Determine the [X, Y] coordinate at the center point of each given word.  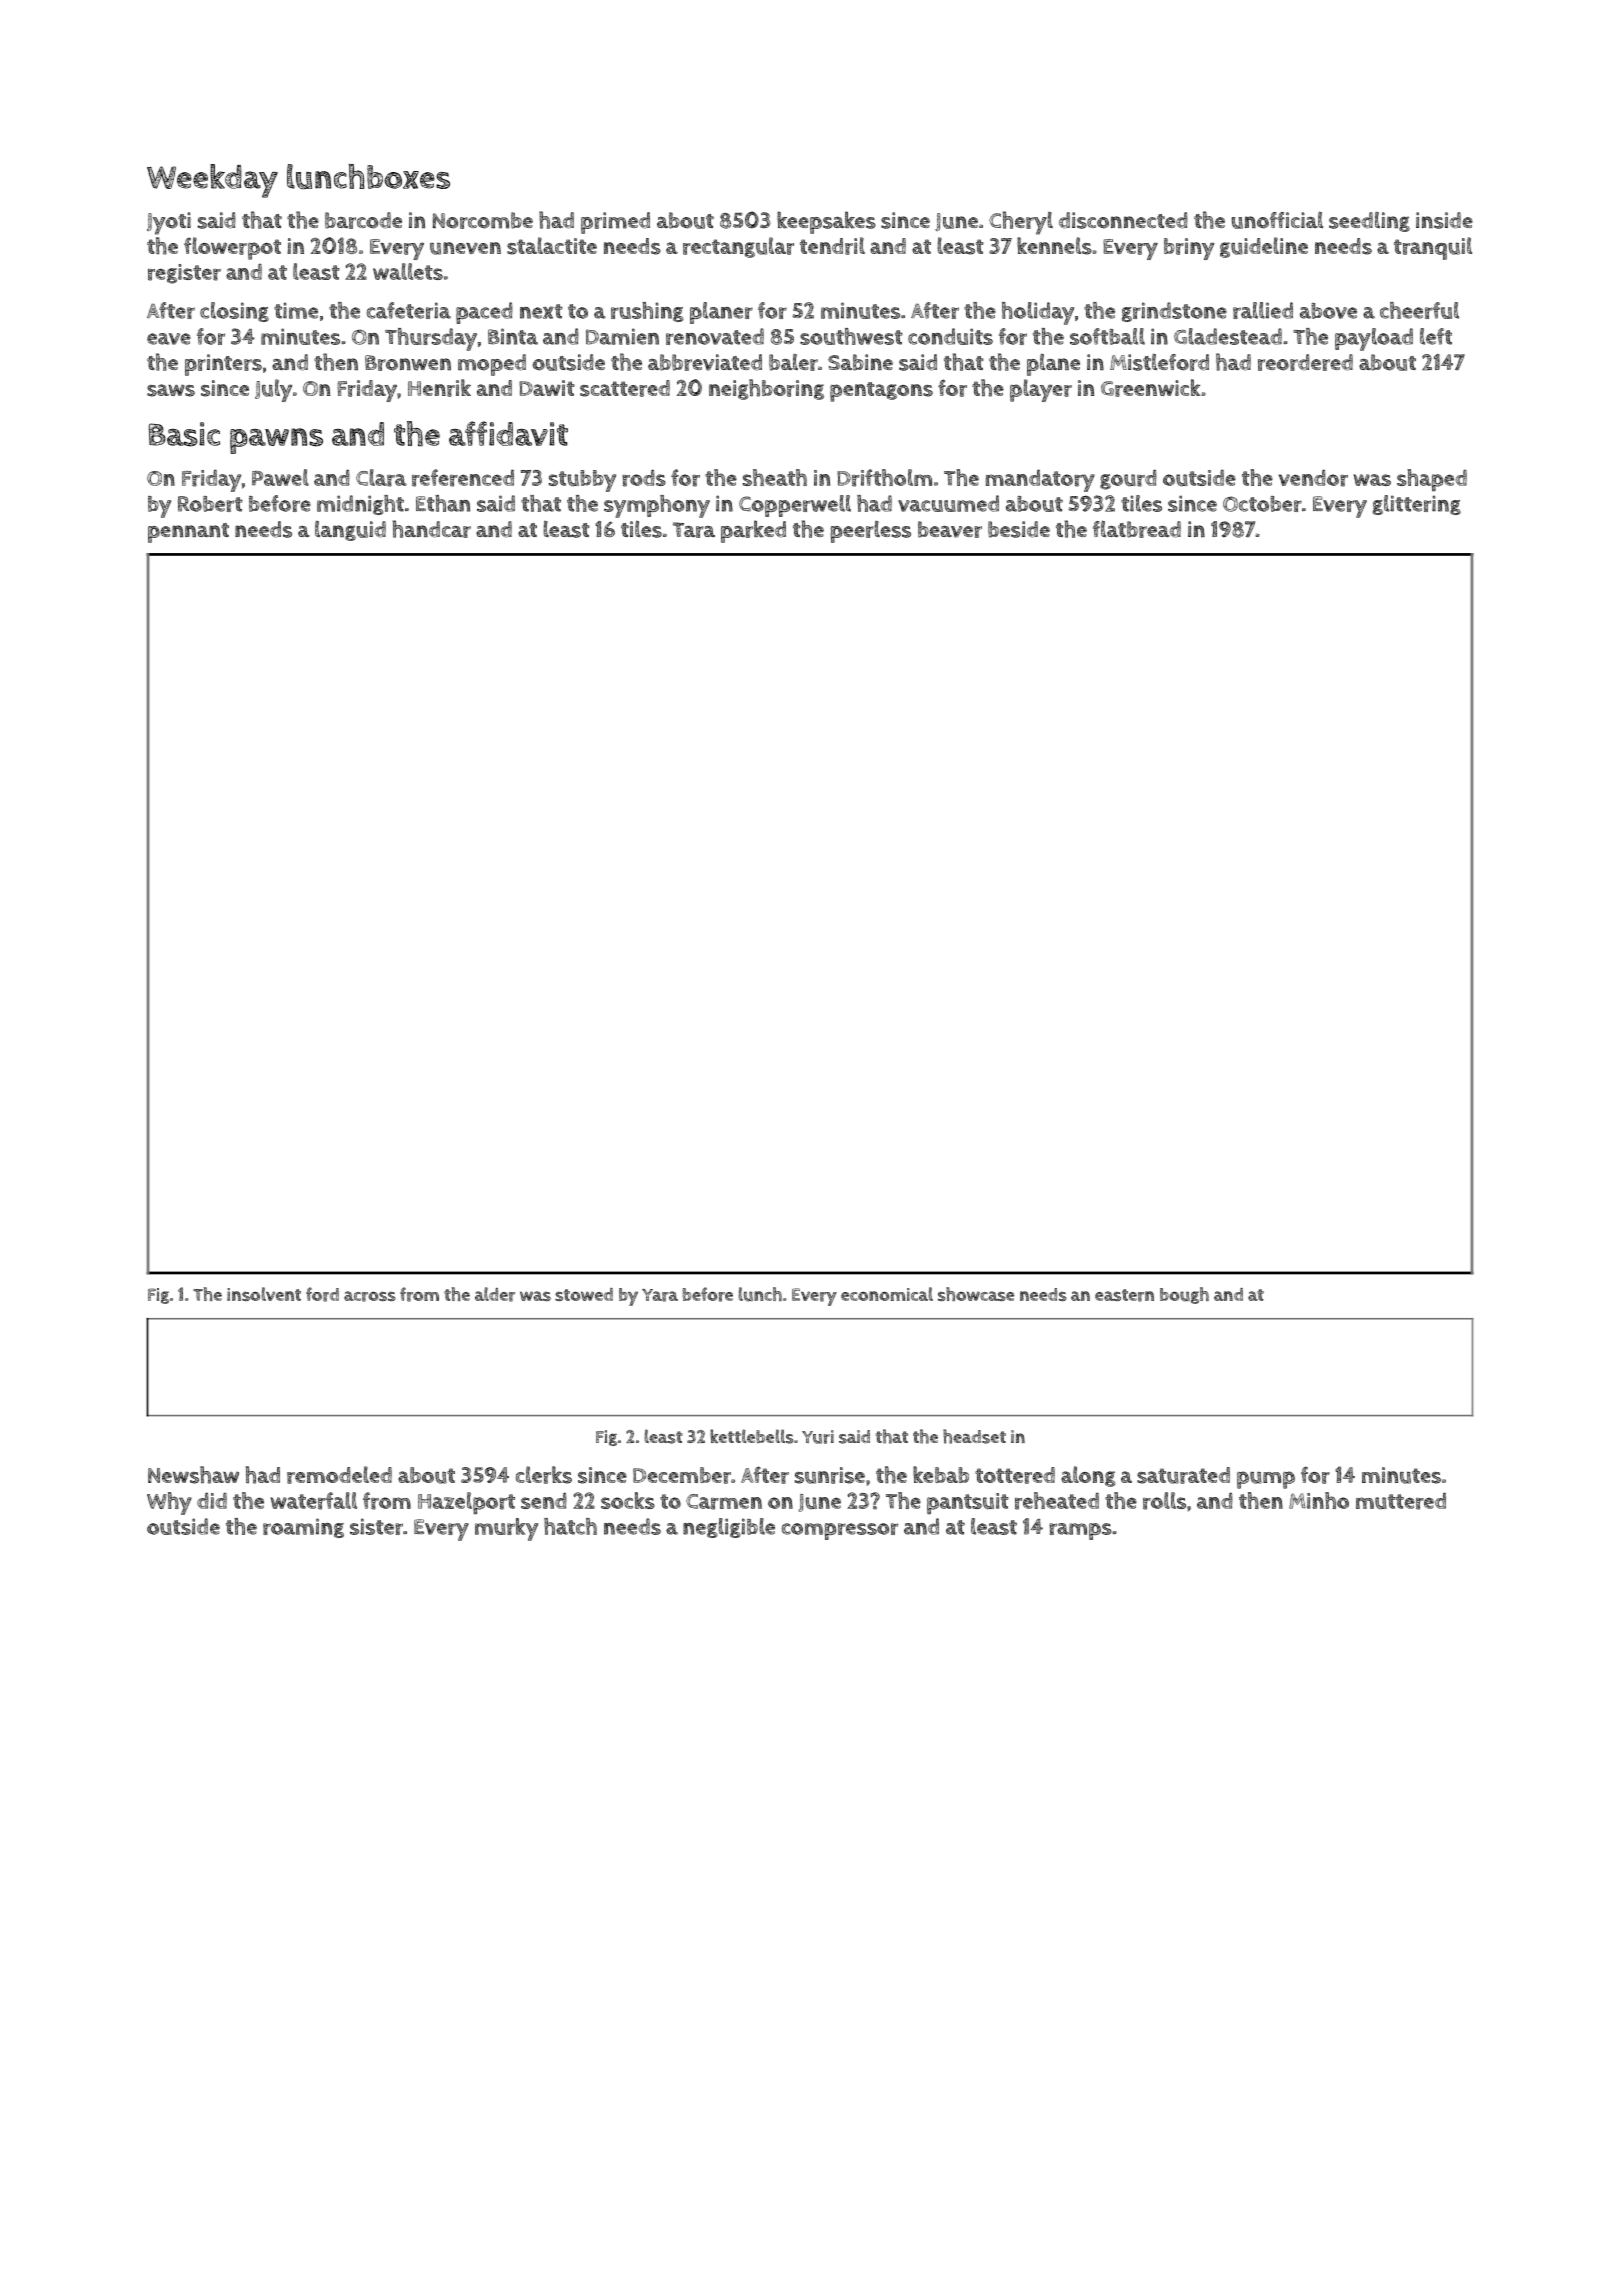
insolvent [264, 1294]
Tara [694, 530]
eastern [1124, 1295]
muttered [1401, 1501]
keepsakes [826, 222]
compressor [840, 1531]
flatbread [1137, 529]
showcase [976, 1294]
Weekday [212, 181]
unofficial [1277, 220]
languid [350, 530]
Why [169, 1503]
